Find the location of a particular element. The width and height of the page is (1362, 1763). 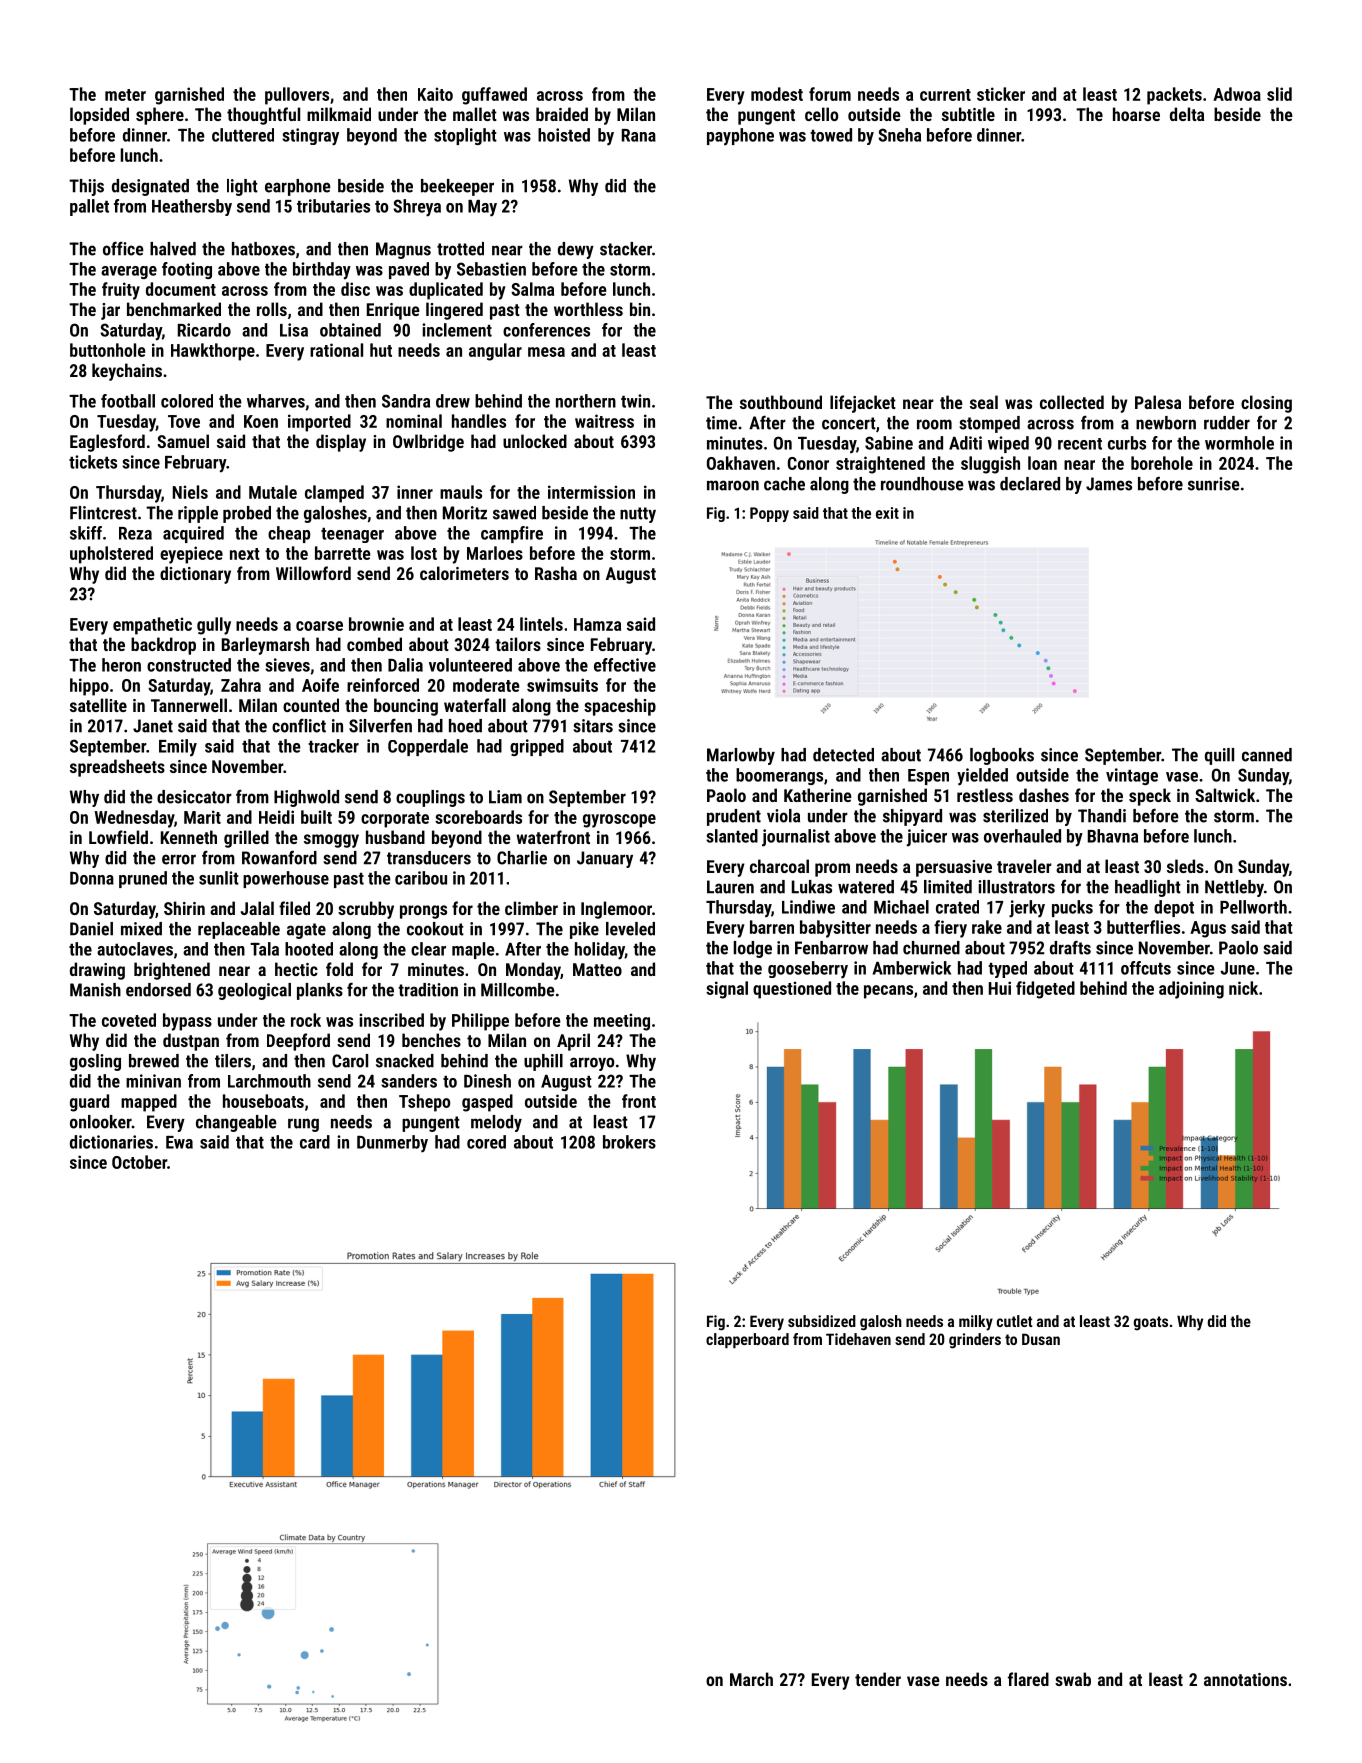

dewy is located at coordinates (576, 250).
